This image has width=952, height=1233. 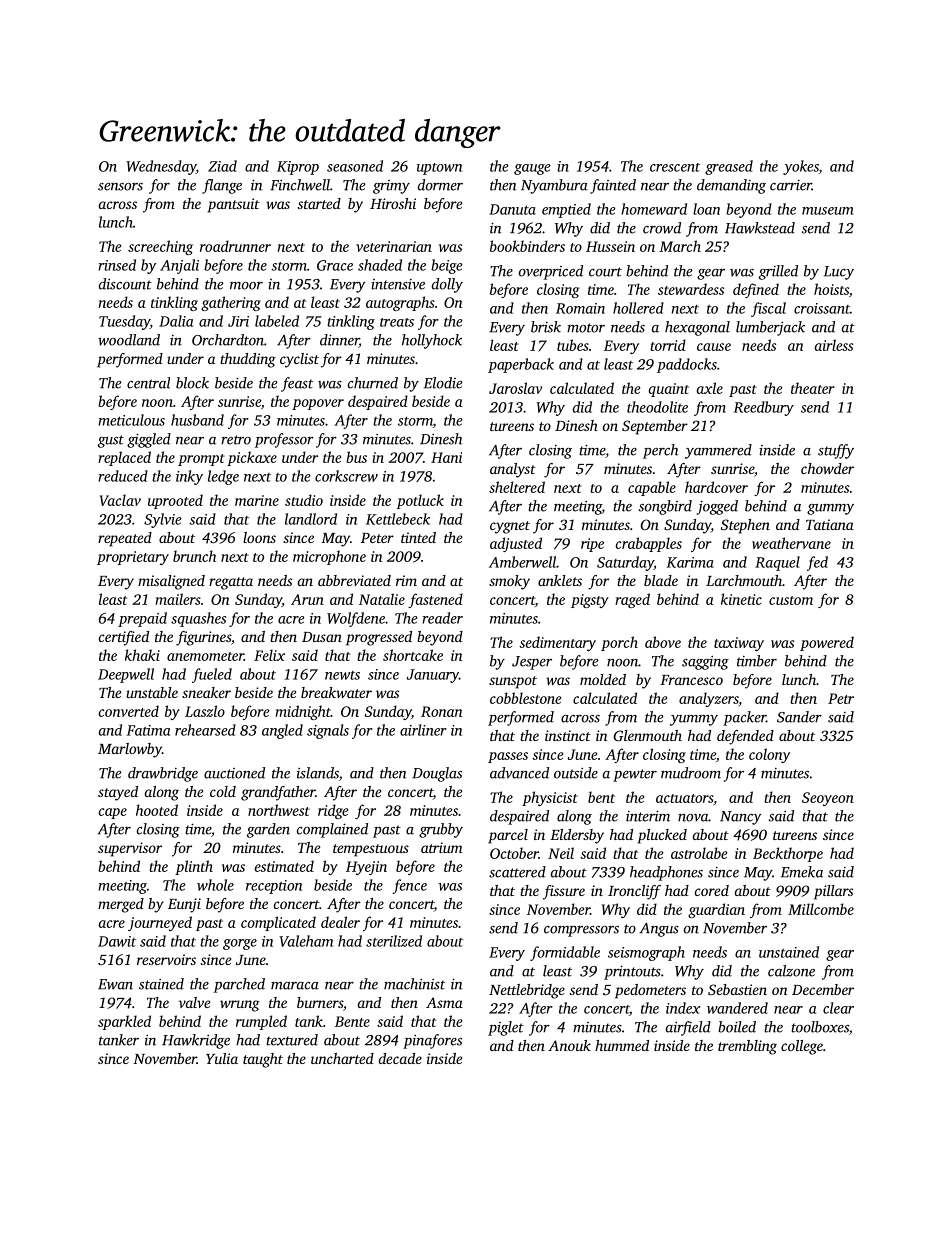 What do you see at coordinates (747, 1047) in the image?
I see `trembling` at bounding box center [747, 1047].
